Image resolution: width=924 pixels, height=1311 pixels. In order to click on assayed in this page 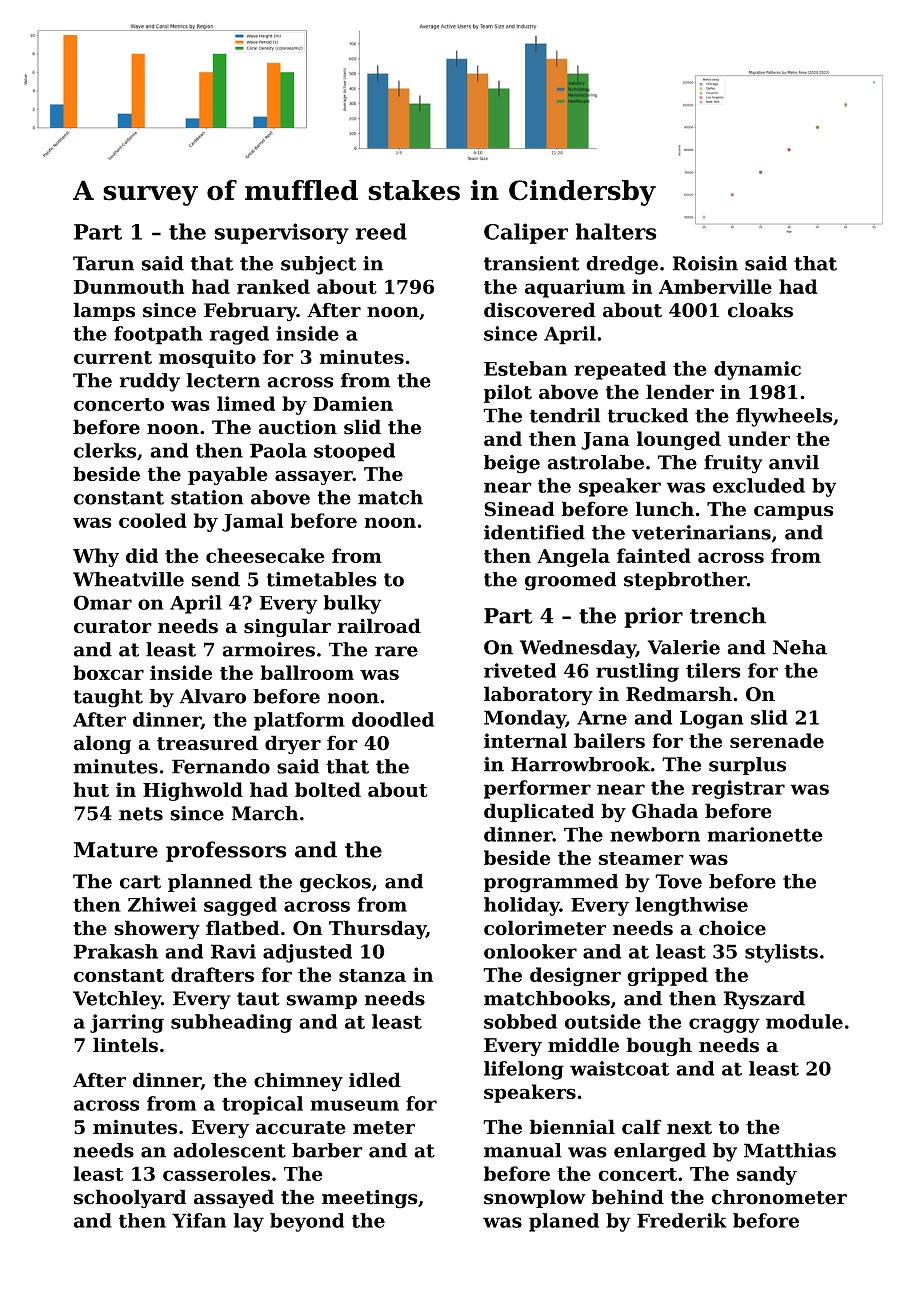, I will do `click(234, 1199)`.
